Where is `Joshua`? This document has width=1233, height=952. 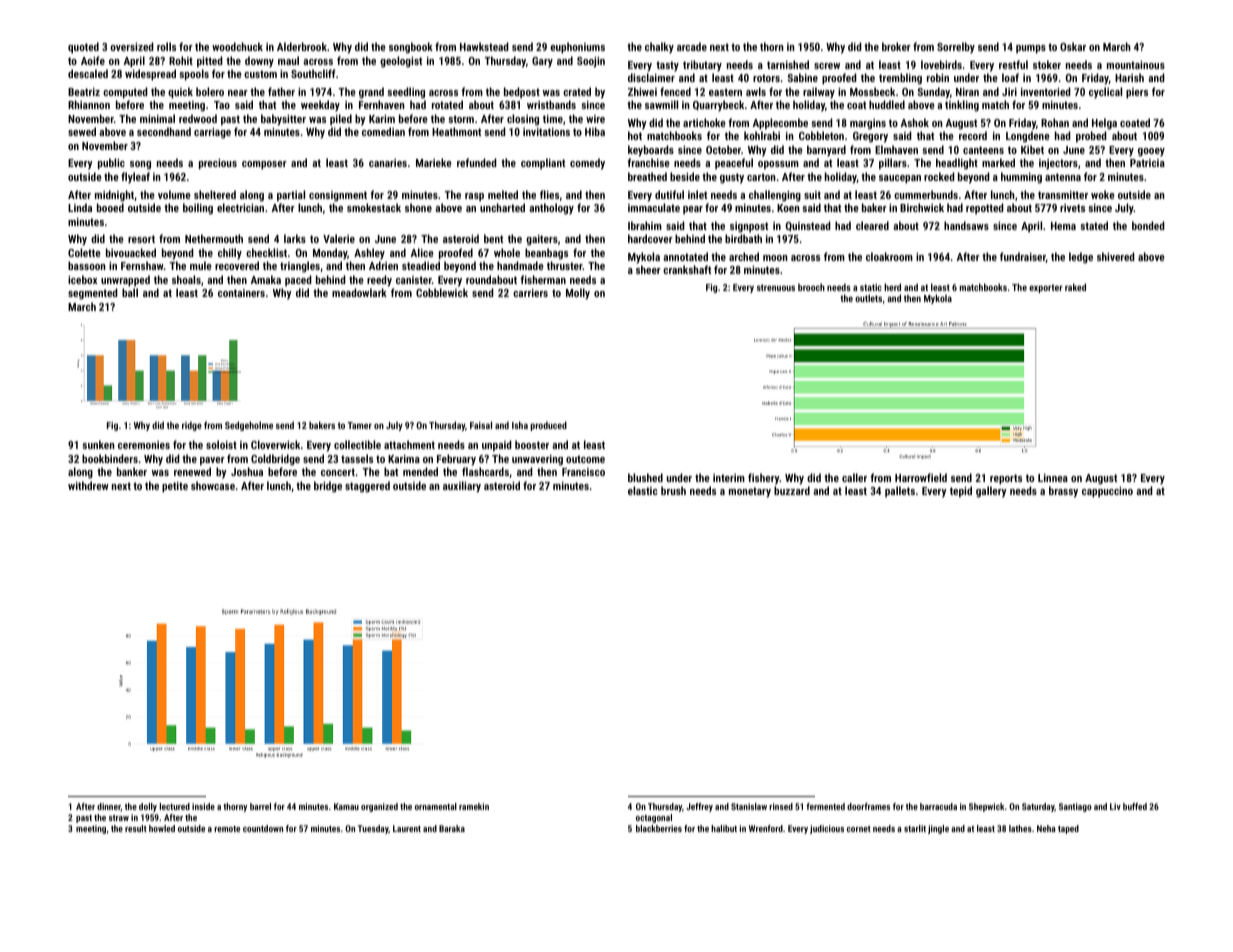
Joshua is located at coordinates (247, 471).
